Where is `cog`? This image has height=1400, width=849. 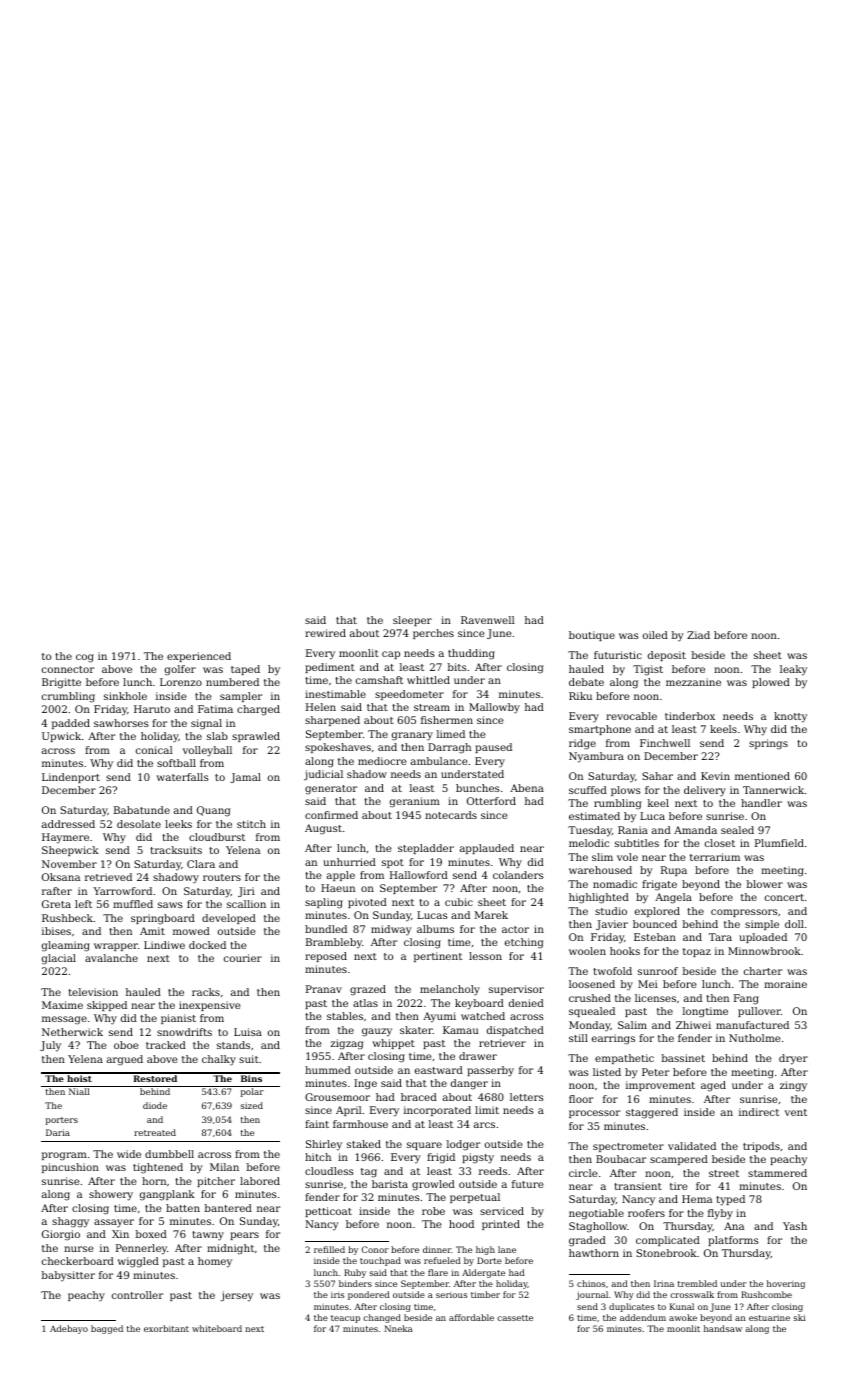
cog is located at coordinates (85, 658).
